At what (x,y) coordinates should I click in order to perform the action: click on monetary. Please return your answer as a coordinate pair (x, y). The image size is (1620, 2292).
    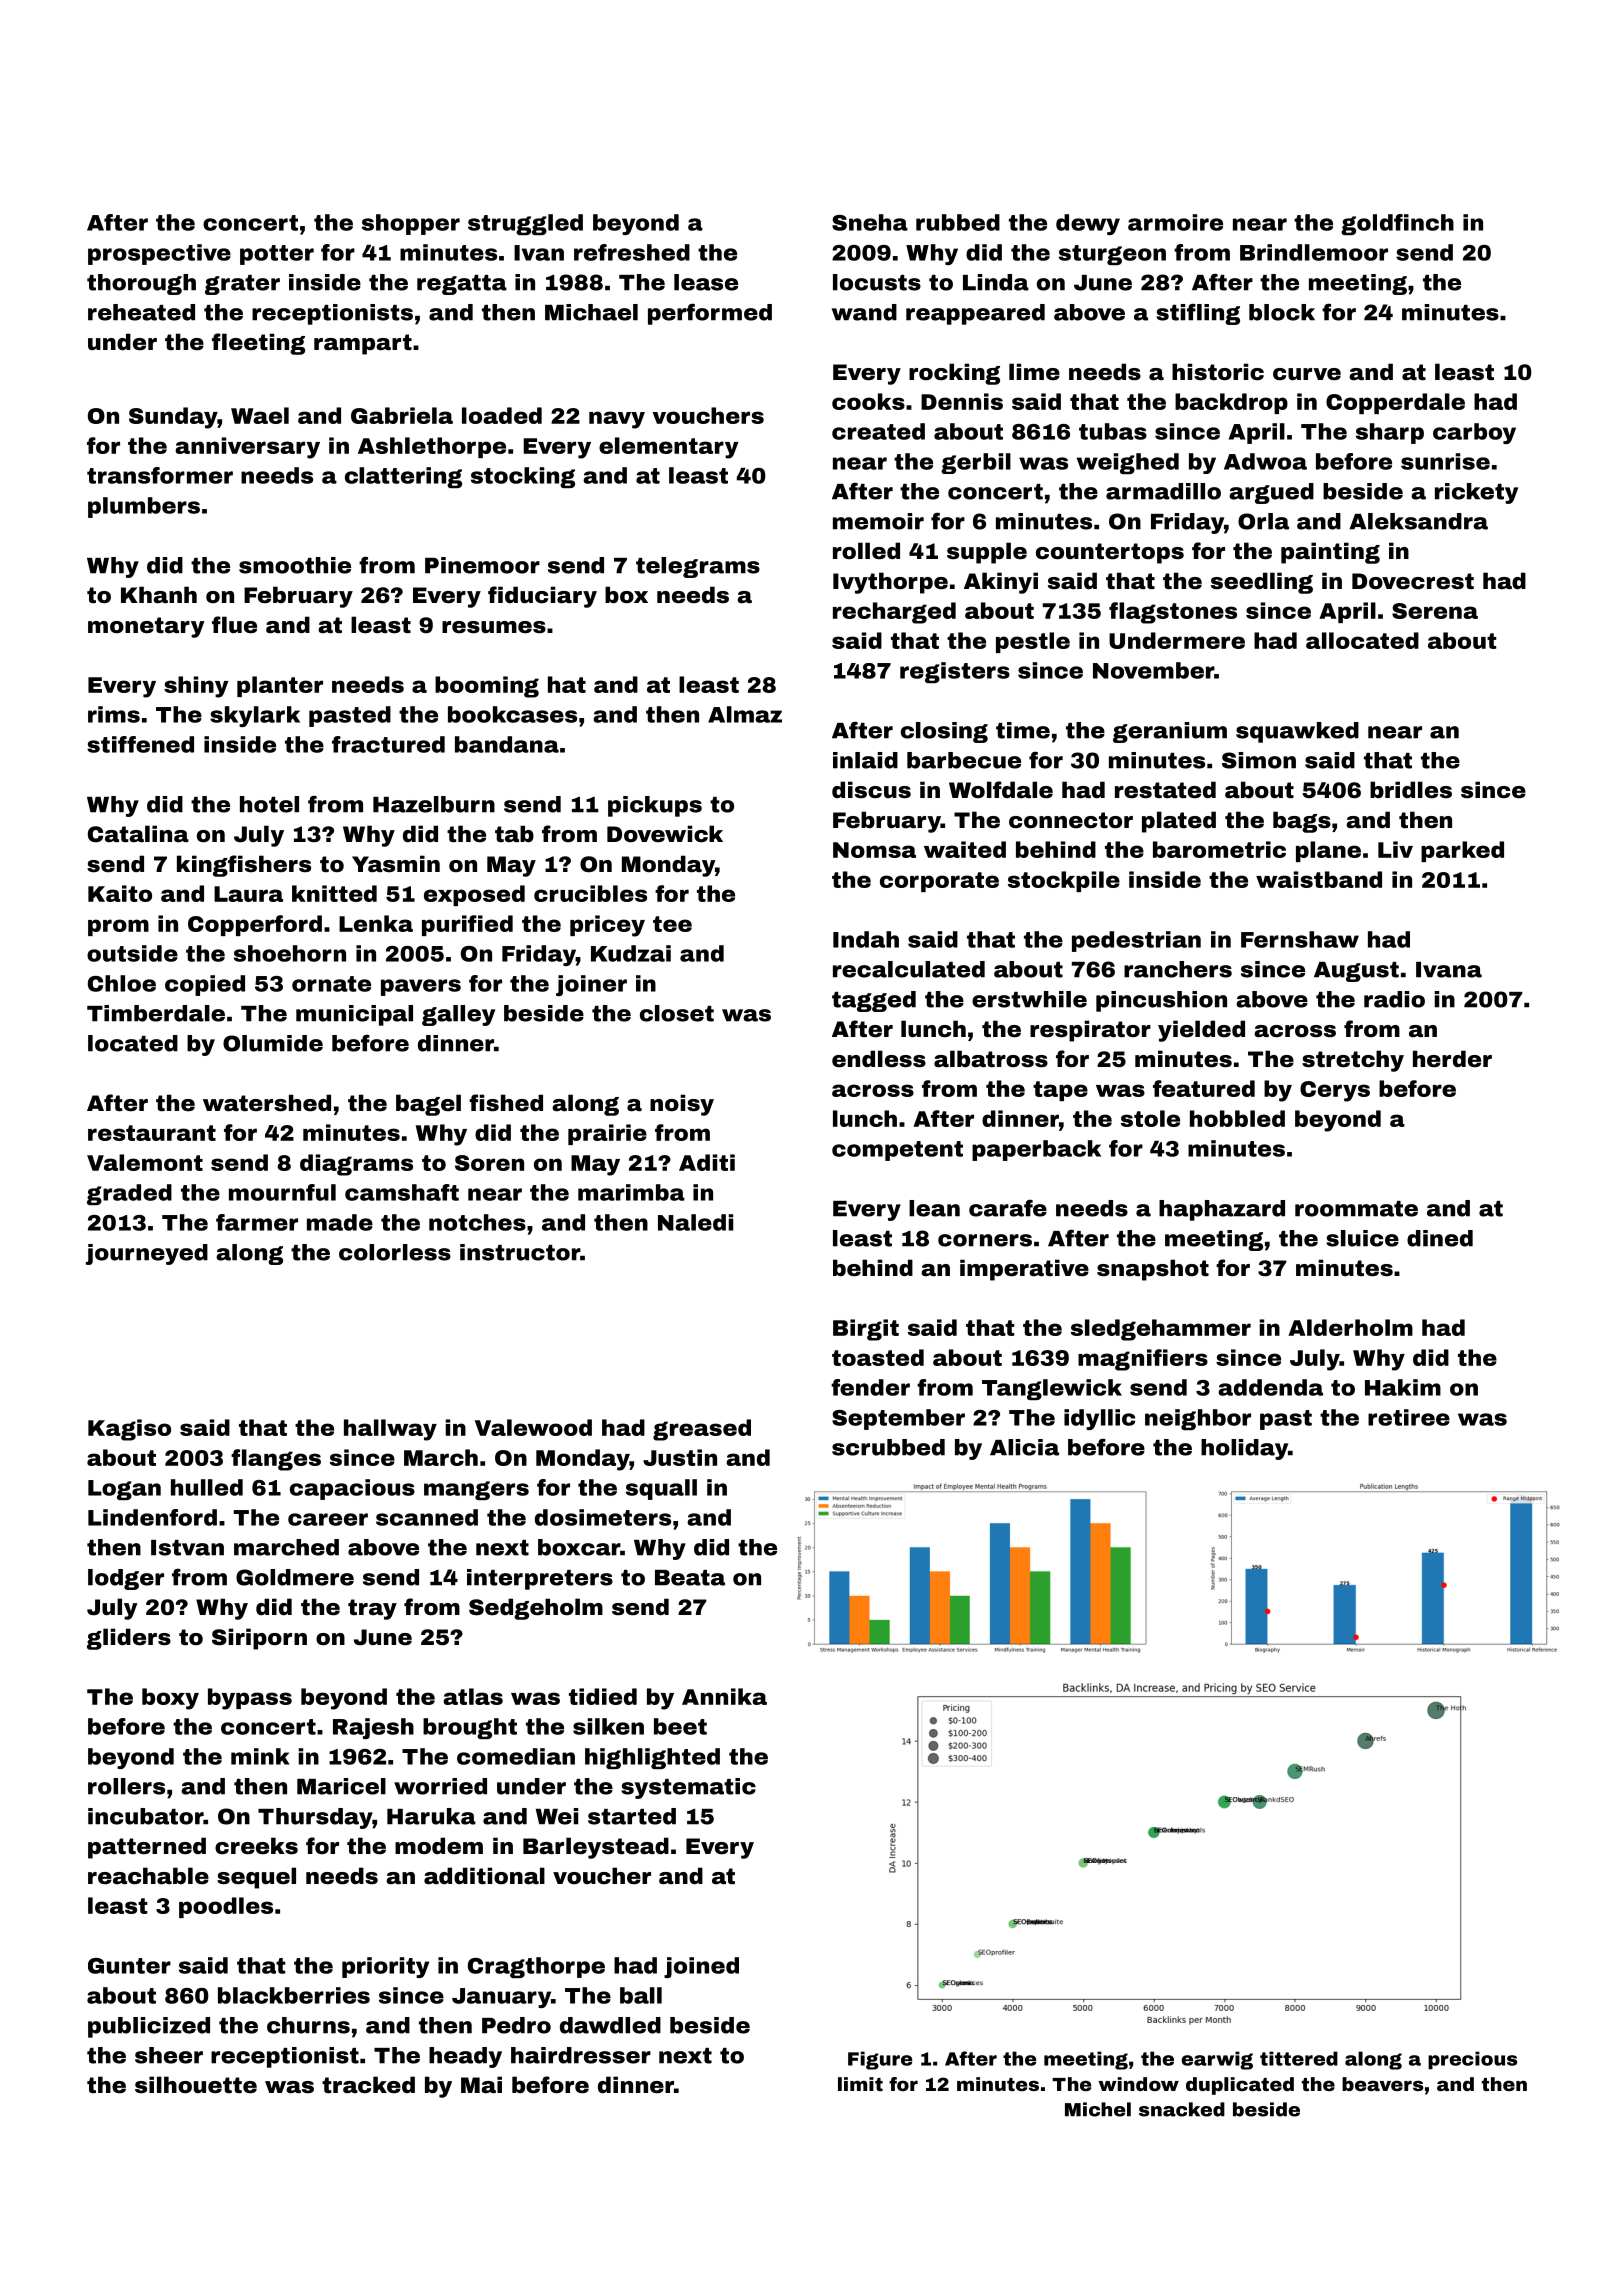
    Looking at the image, I should click on (146, 627).
